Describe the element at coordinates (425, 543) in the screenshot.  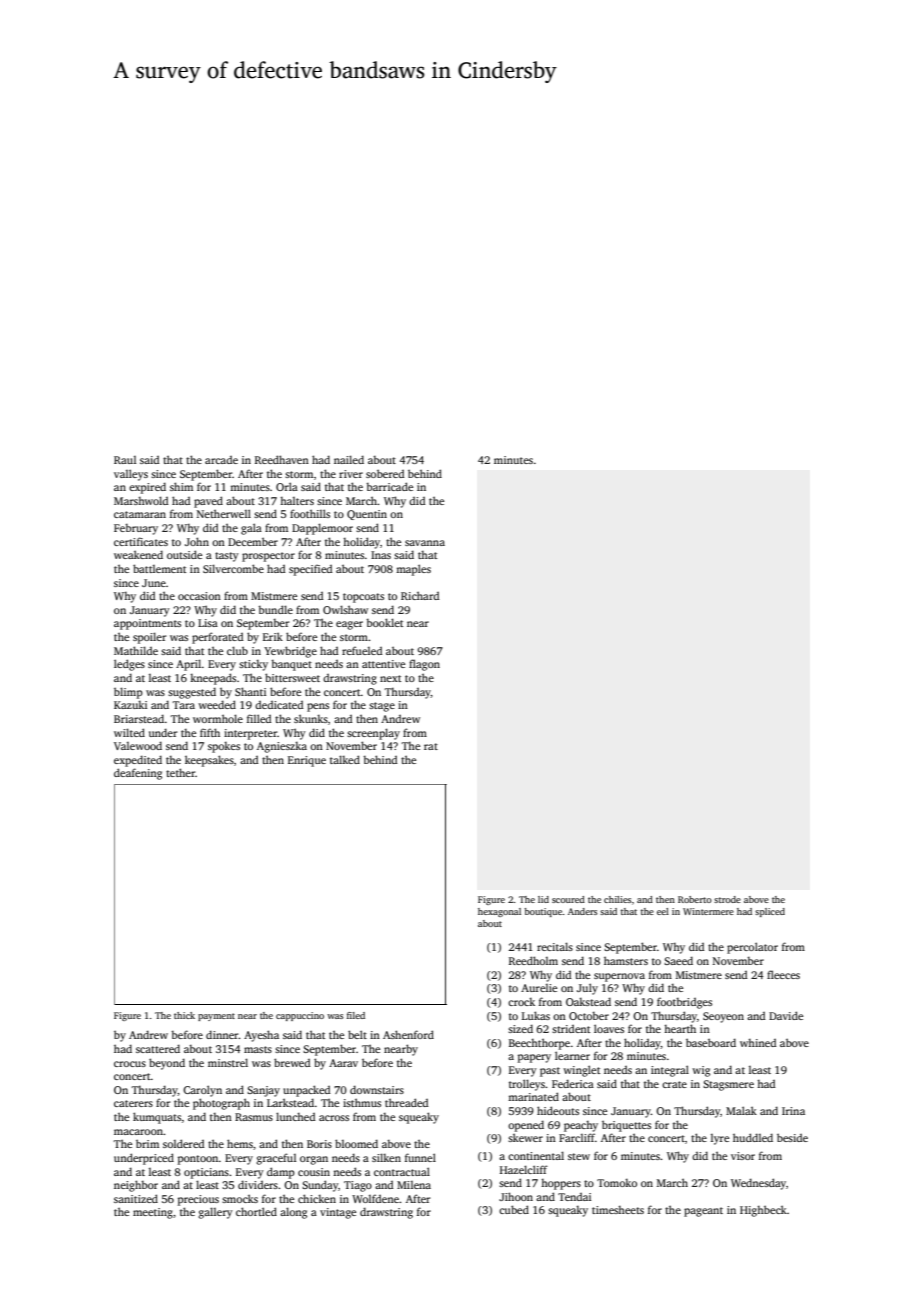
I see `savanna` at that location.
